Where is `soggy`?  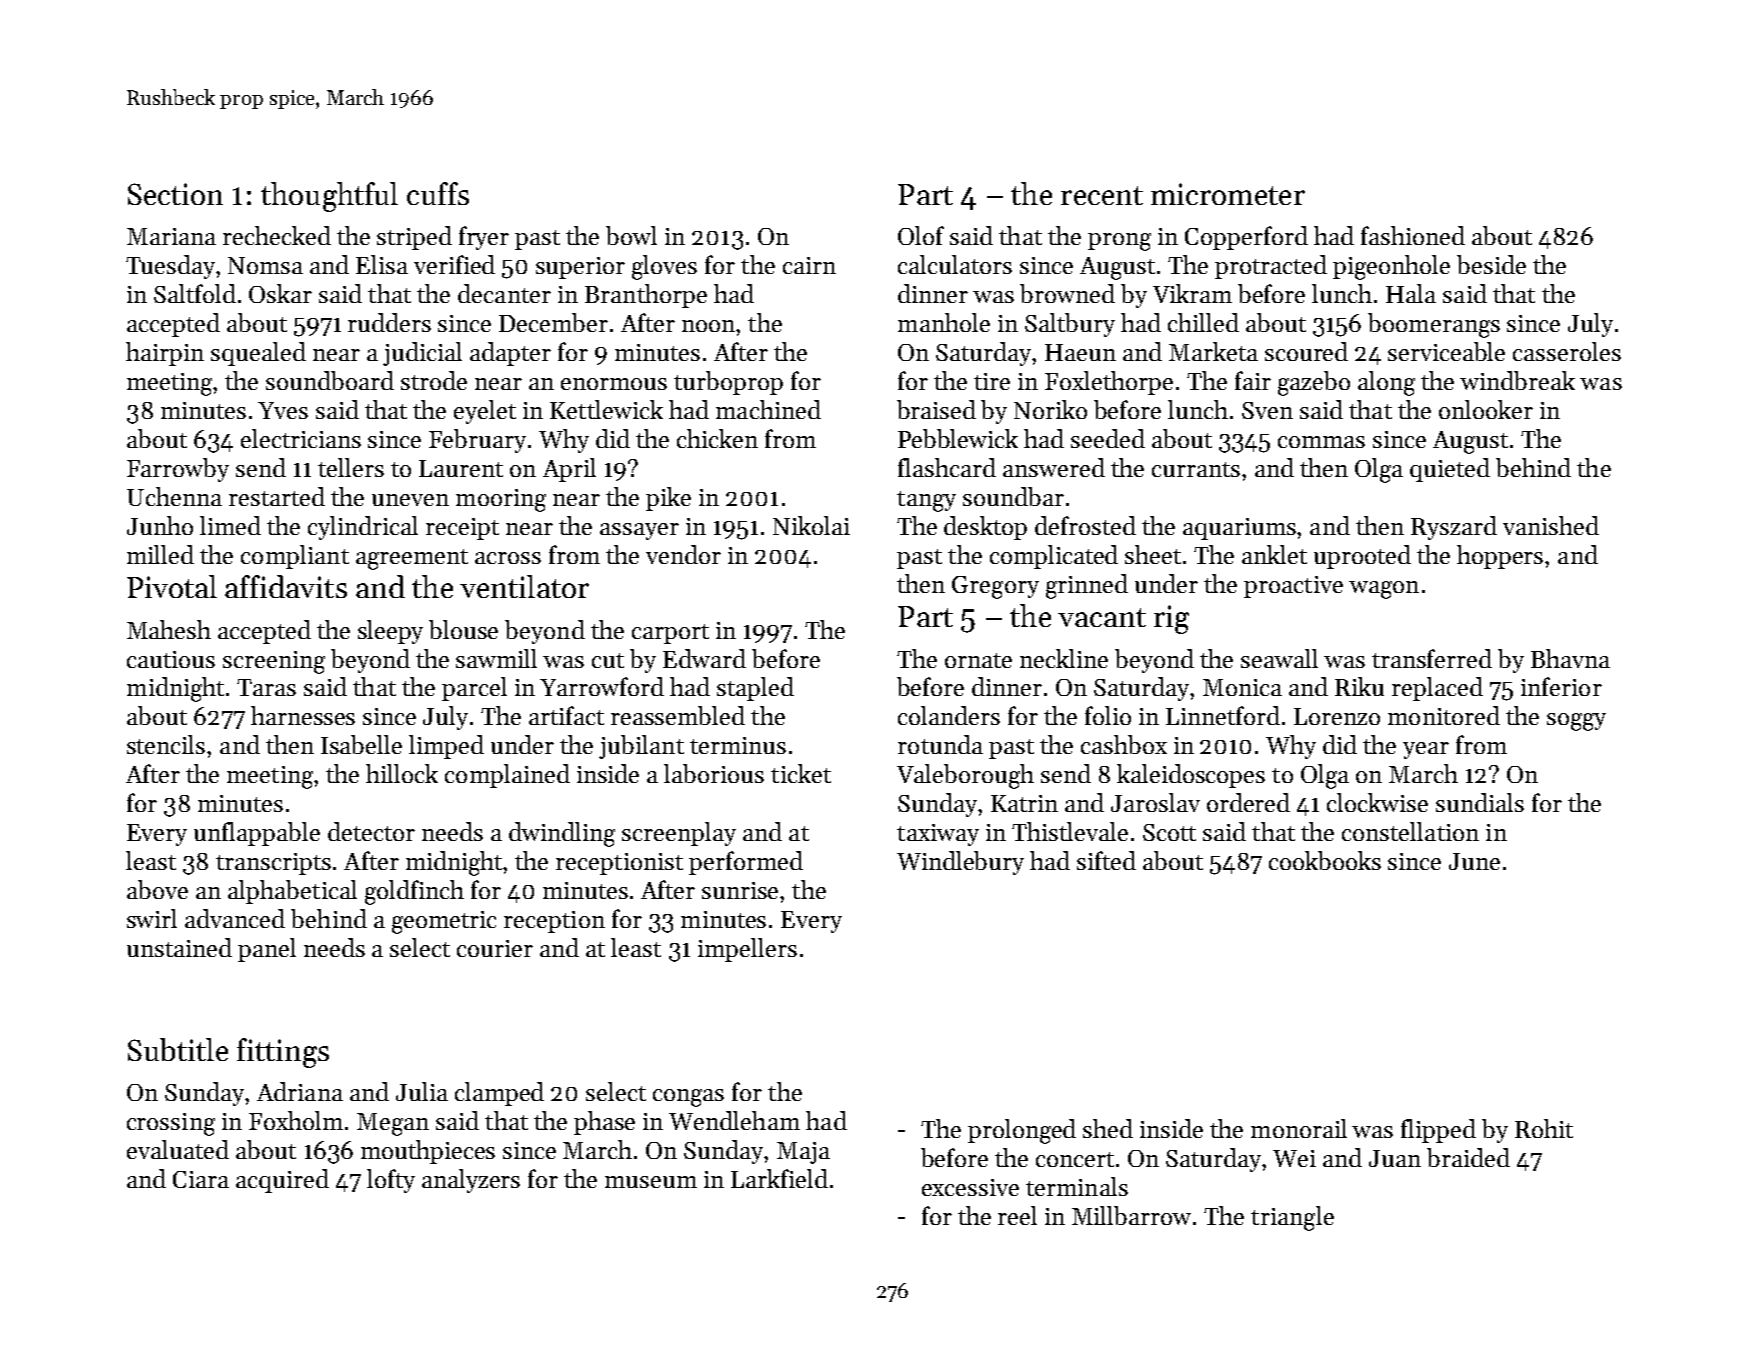
soggy is located at coordinates (1576, 722).
